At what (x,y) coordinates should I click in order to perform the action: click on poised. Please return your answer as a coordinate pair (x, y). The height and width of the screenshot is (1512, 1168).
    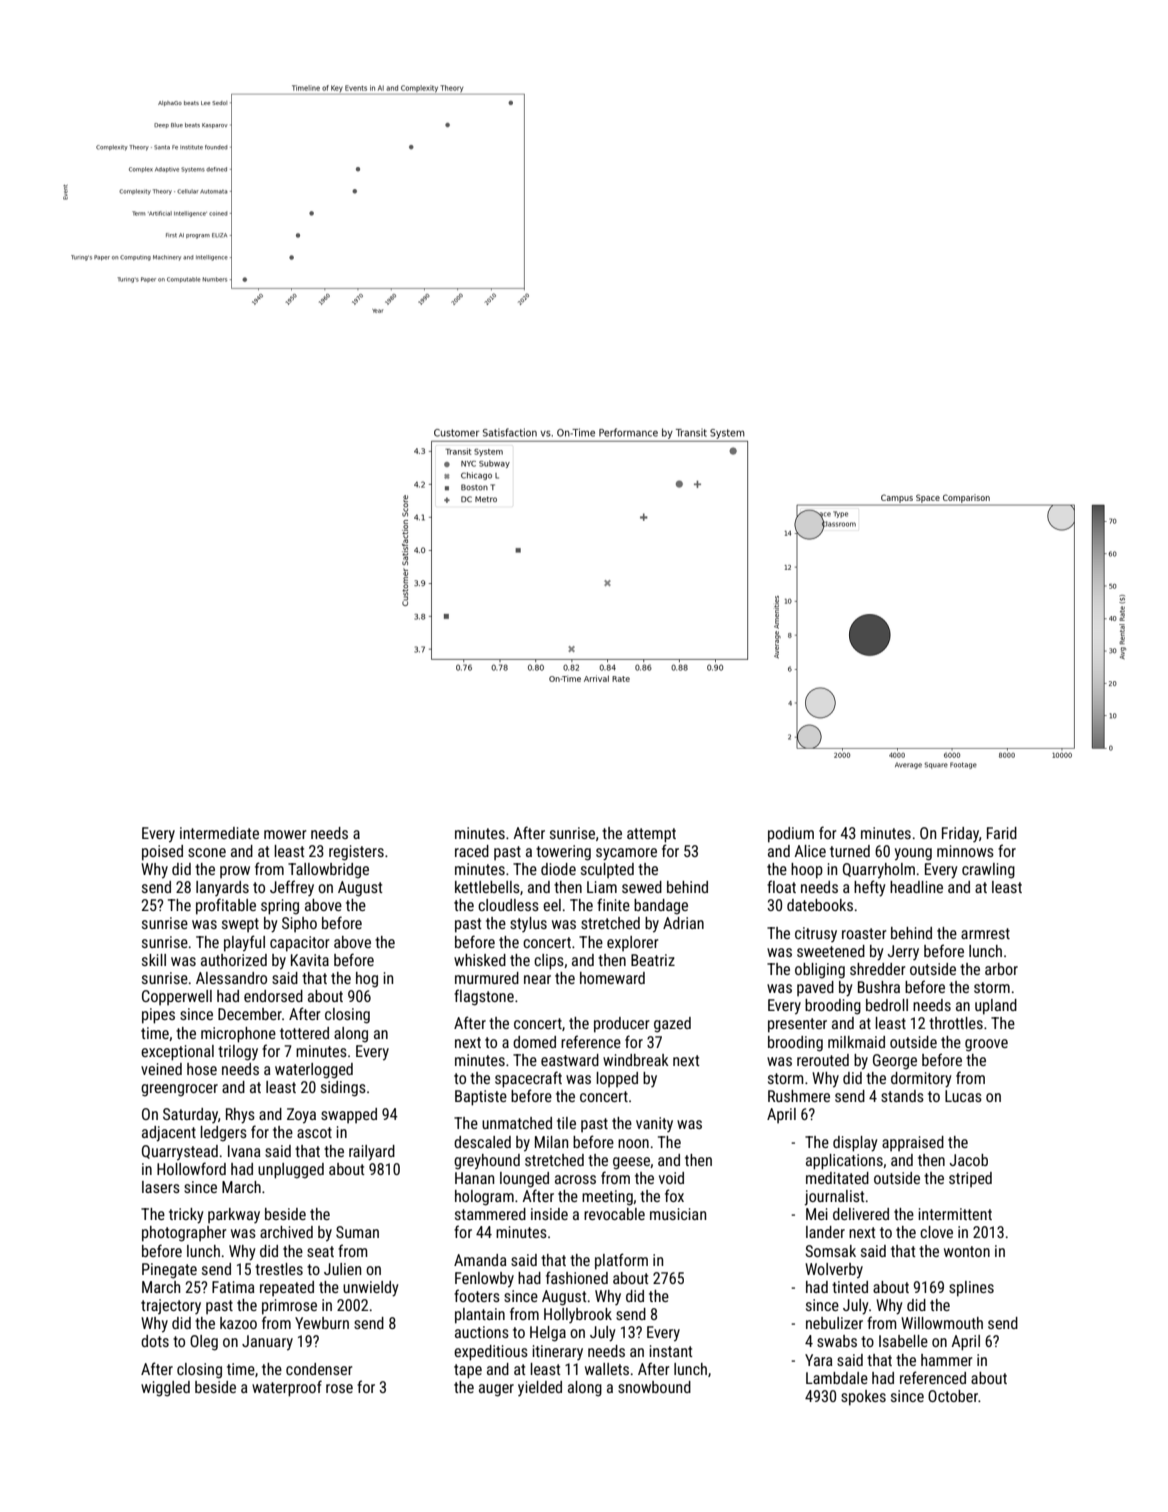
    Looking at the image, I should click on (162, 853).
